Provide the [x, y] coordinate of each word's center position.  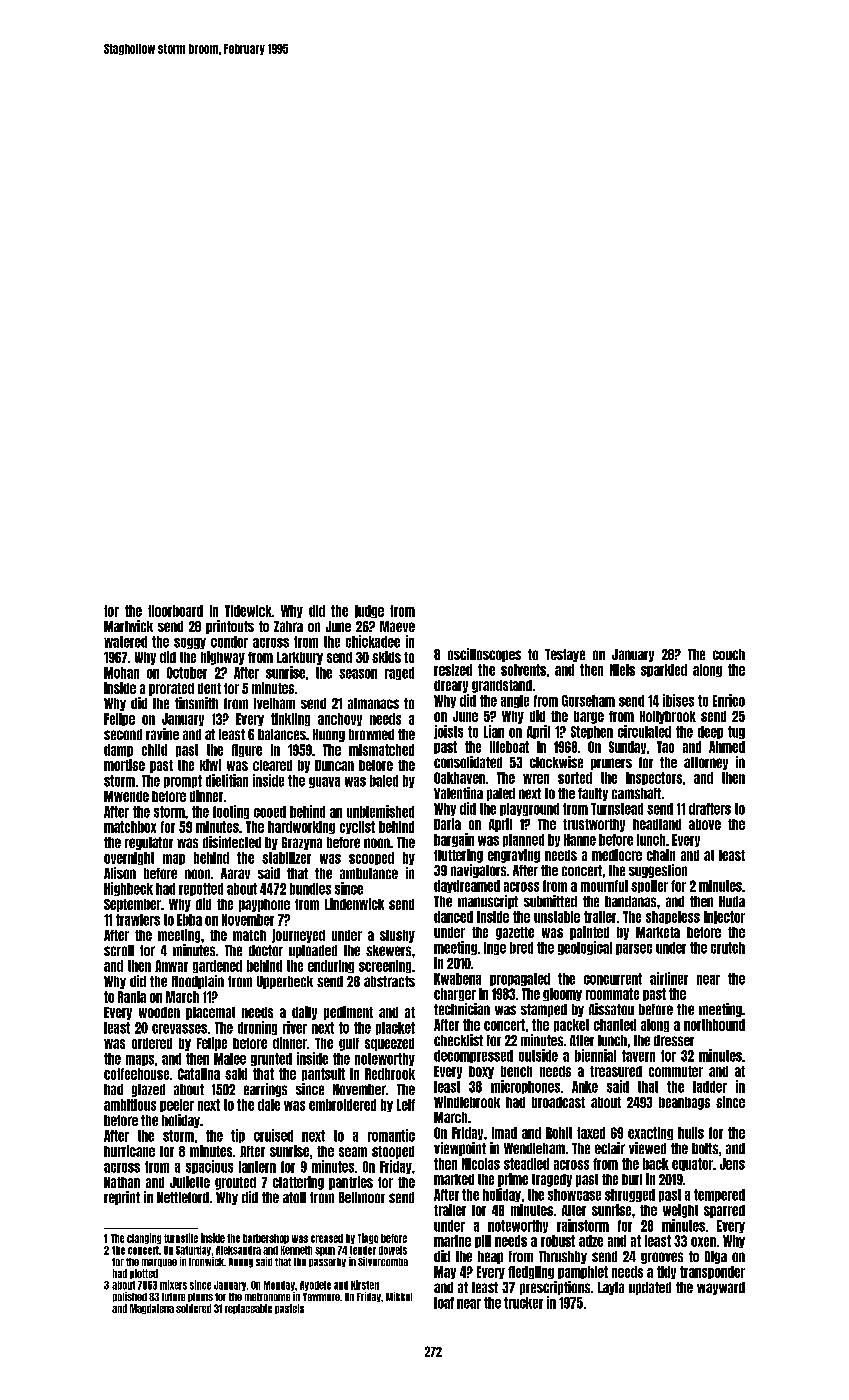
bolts [705, 1148]
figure [247, 750]
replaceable [248, 1309]
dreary [451, 686]
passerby [327, 1262]
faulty [593, 794]
